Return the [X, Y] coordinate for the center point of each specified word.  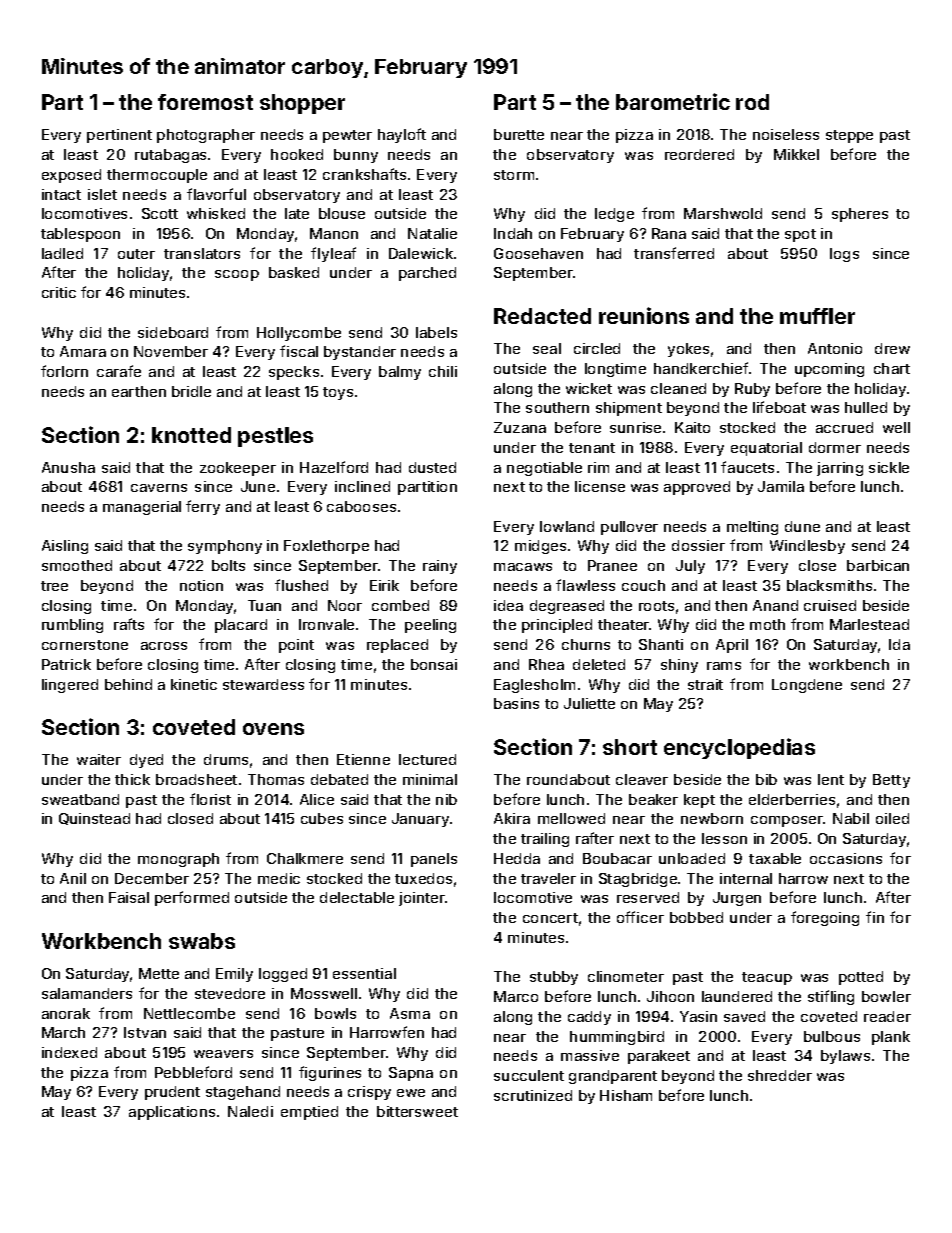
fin [875, 917]
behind [128, 684]
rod [752, 102]
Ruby [752, 390]
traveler [548, 878]
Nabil [851, 818]
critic [59, 292]
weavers [223, 1054]
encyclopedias [739, 748]
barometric [673, 101]
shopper [302, 104]
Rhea [546, 664]
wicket [589, 388]
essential [364, 973]
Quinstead [94, 819]
